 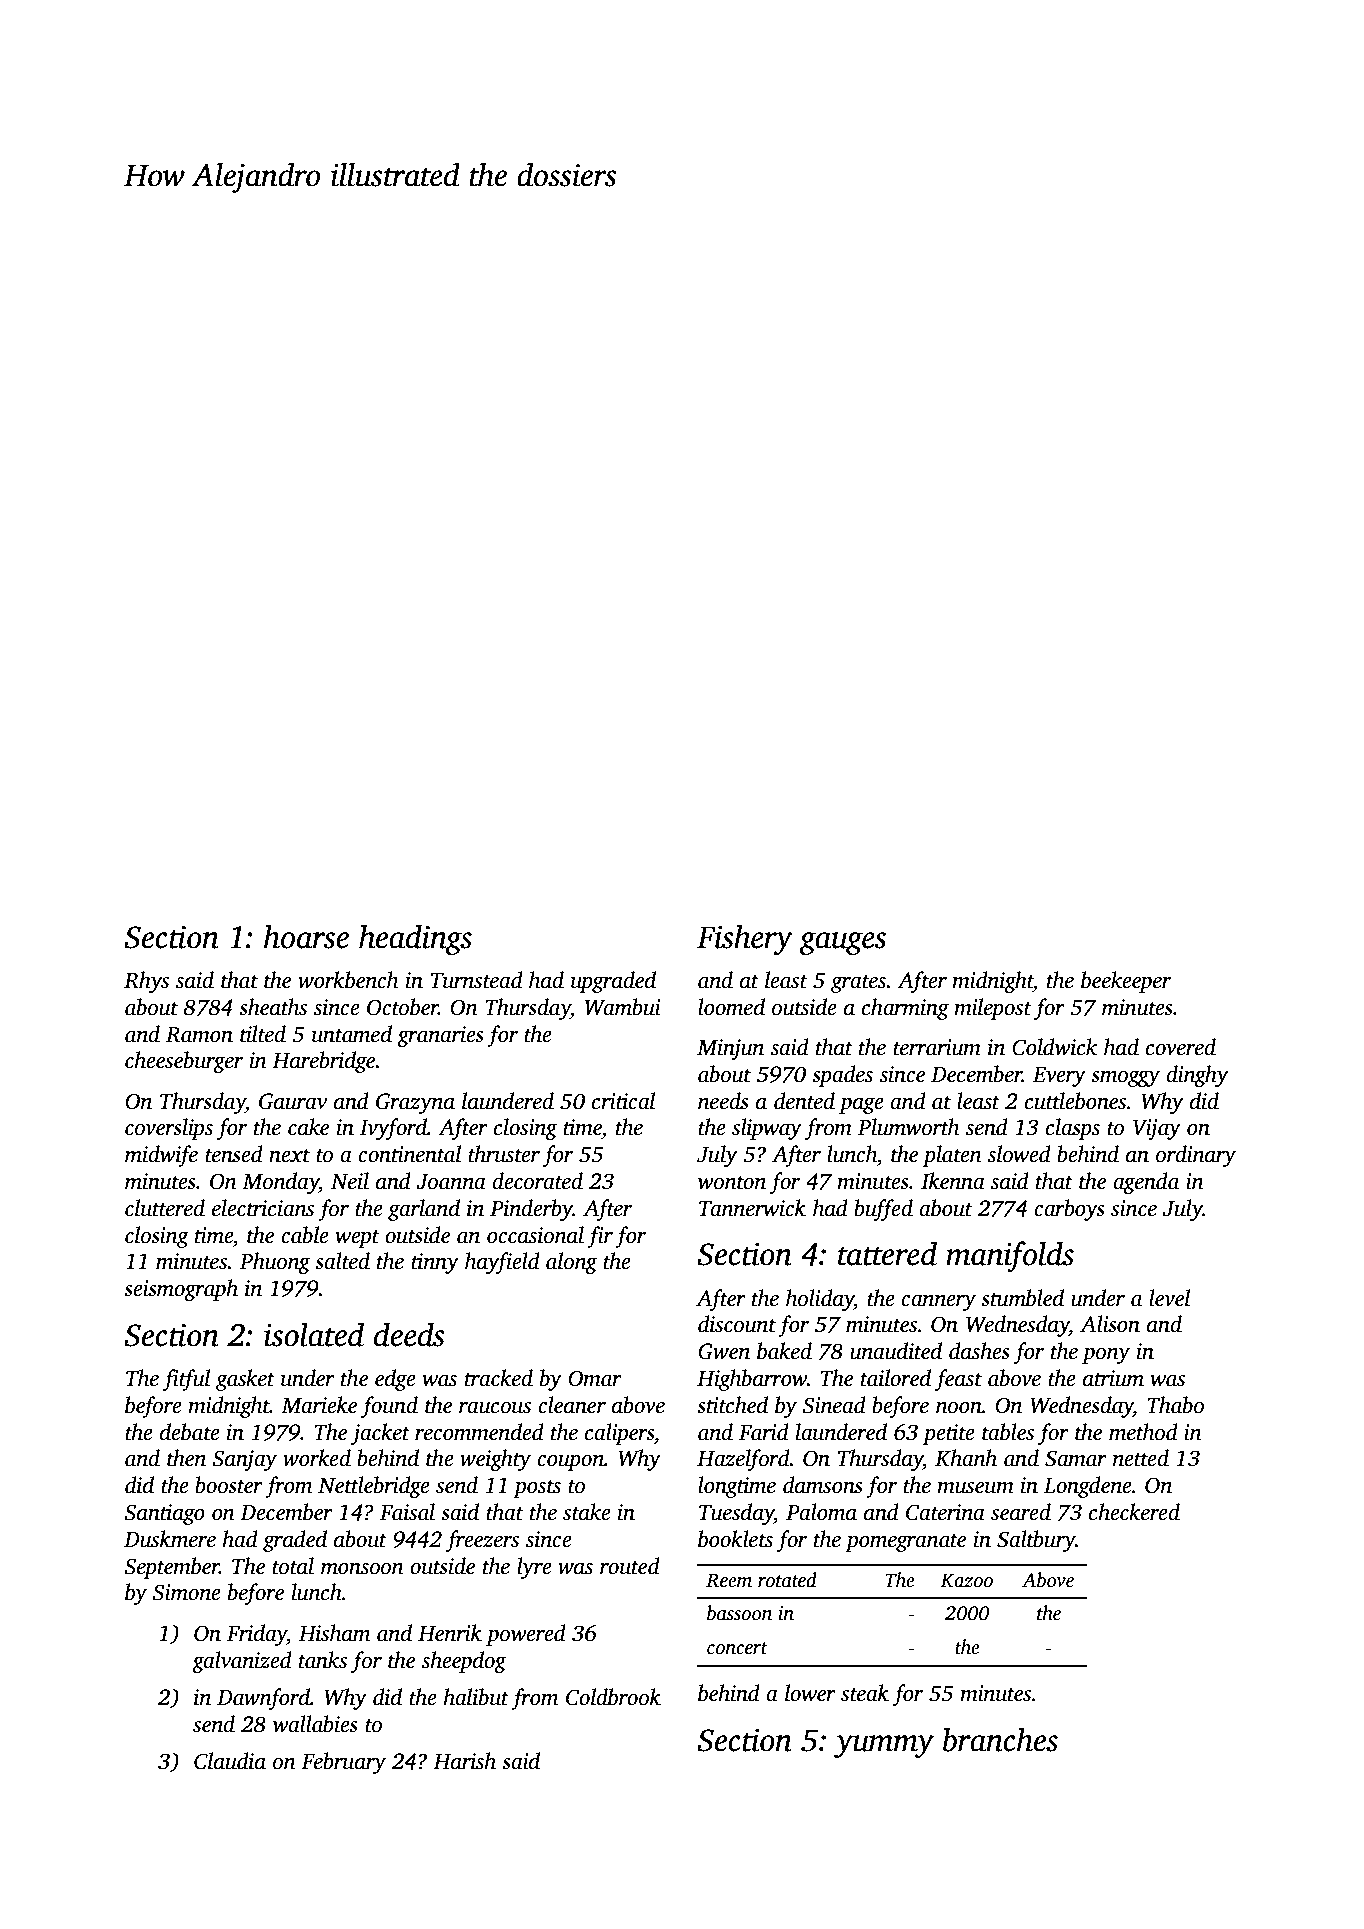 What do you see at coordinates (537, 1181) in the screenshot?
I see `decorated` at bounding box center [537, 1181].
